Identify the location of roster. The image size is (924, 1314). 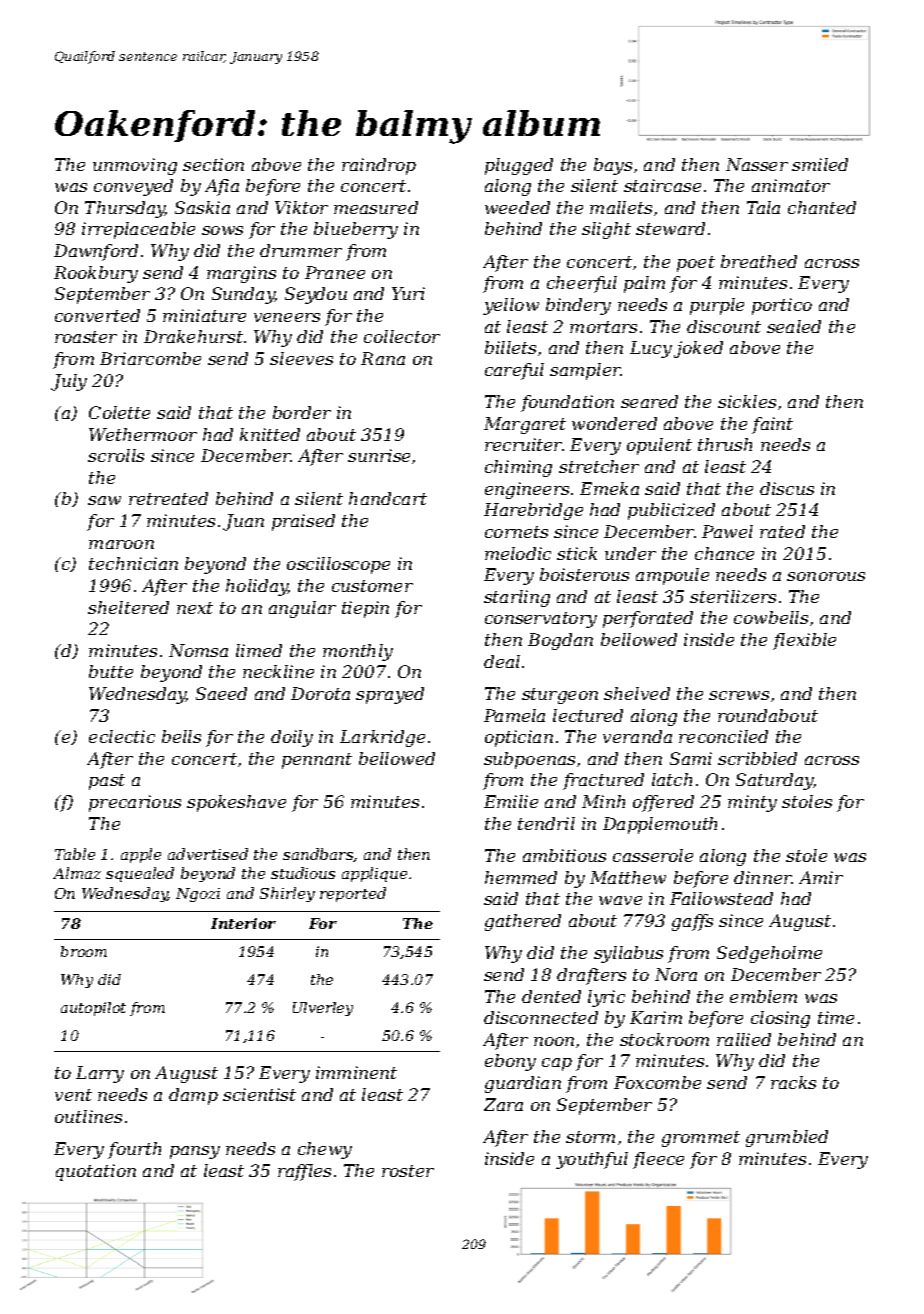
(408, 1171).
